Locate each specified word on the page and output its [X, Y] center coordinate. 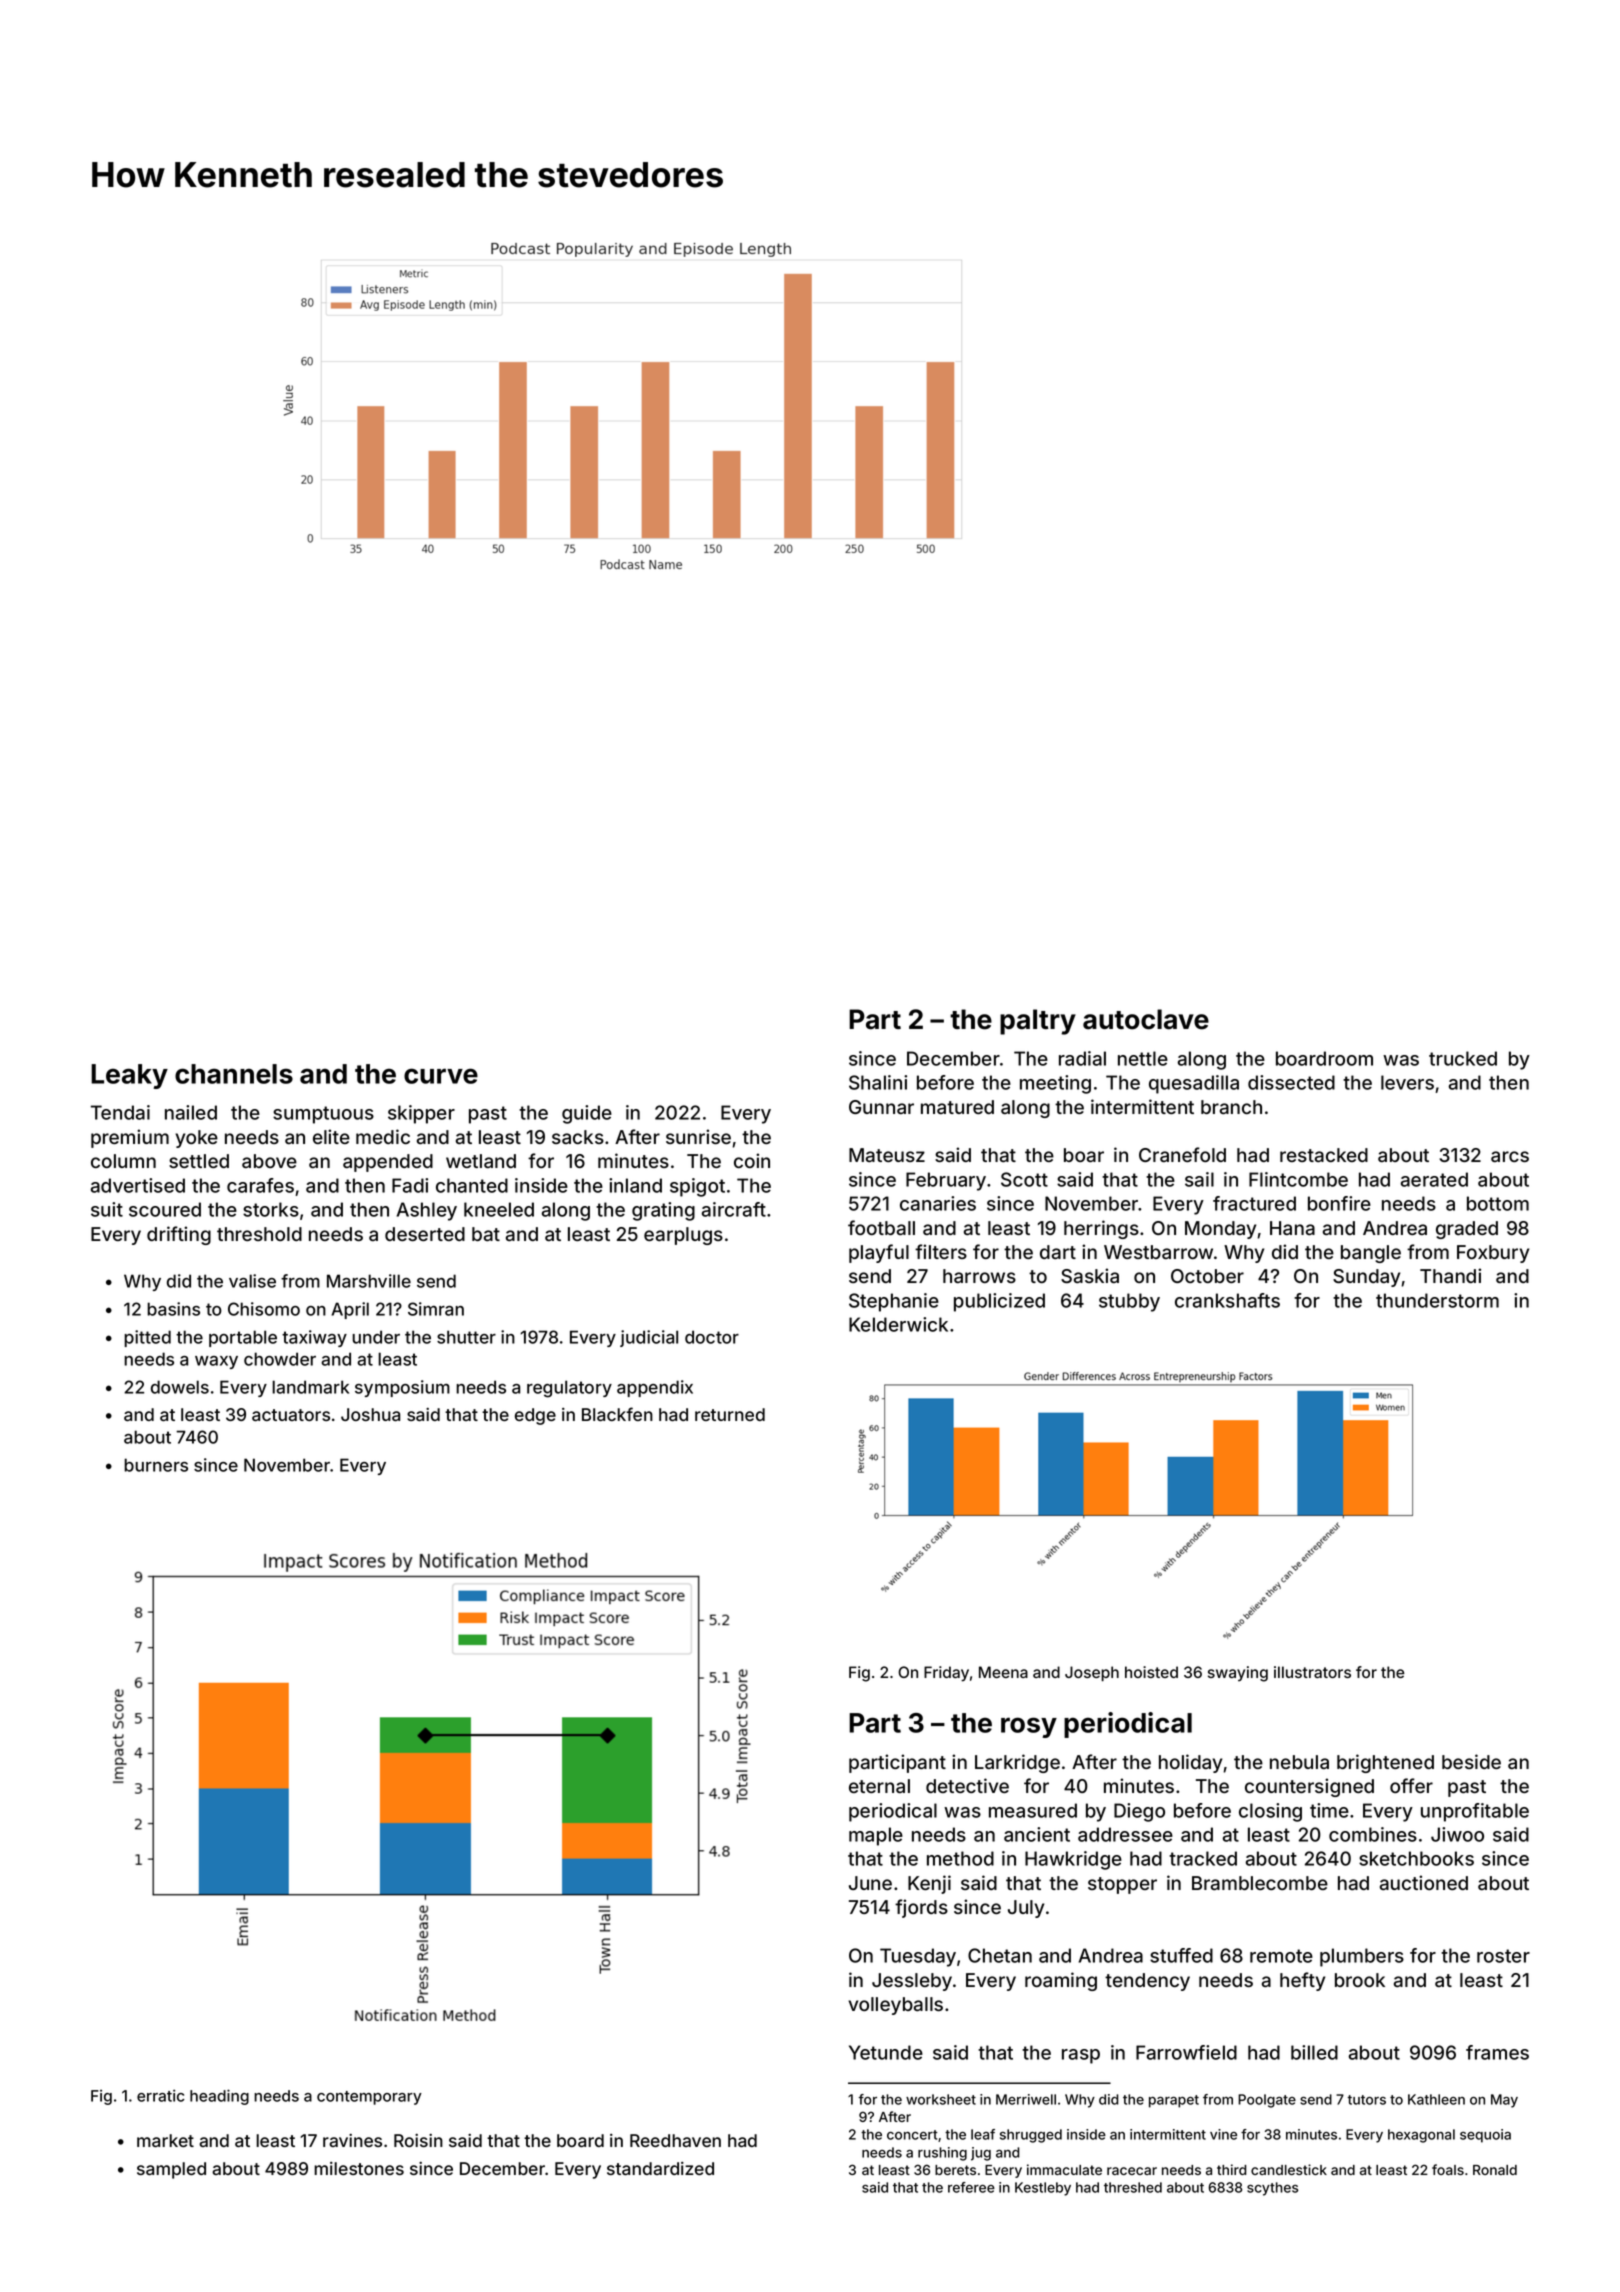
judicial [649, 1338]
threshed [1133, 2187]
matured [957, 1107]
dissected [1291, 1082]
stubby [1129, 1302]
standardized [660, 2168]
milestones [359, 2168]
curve [441, 1076]
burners [156, 1465]
